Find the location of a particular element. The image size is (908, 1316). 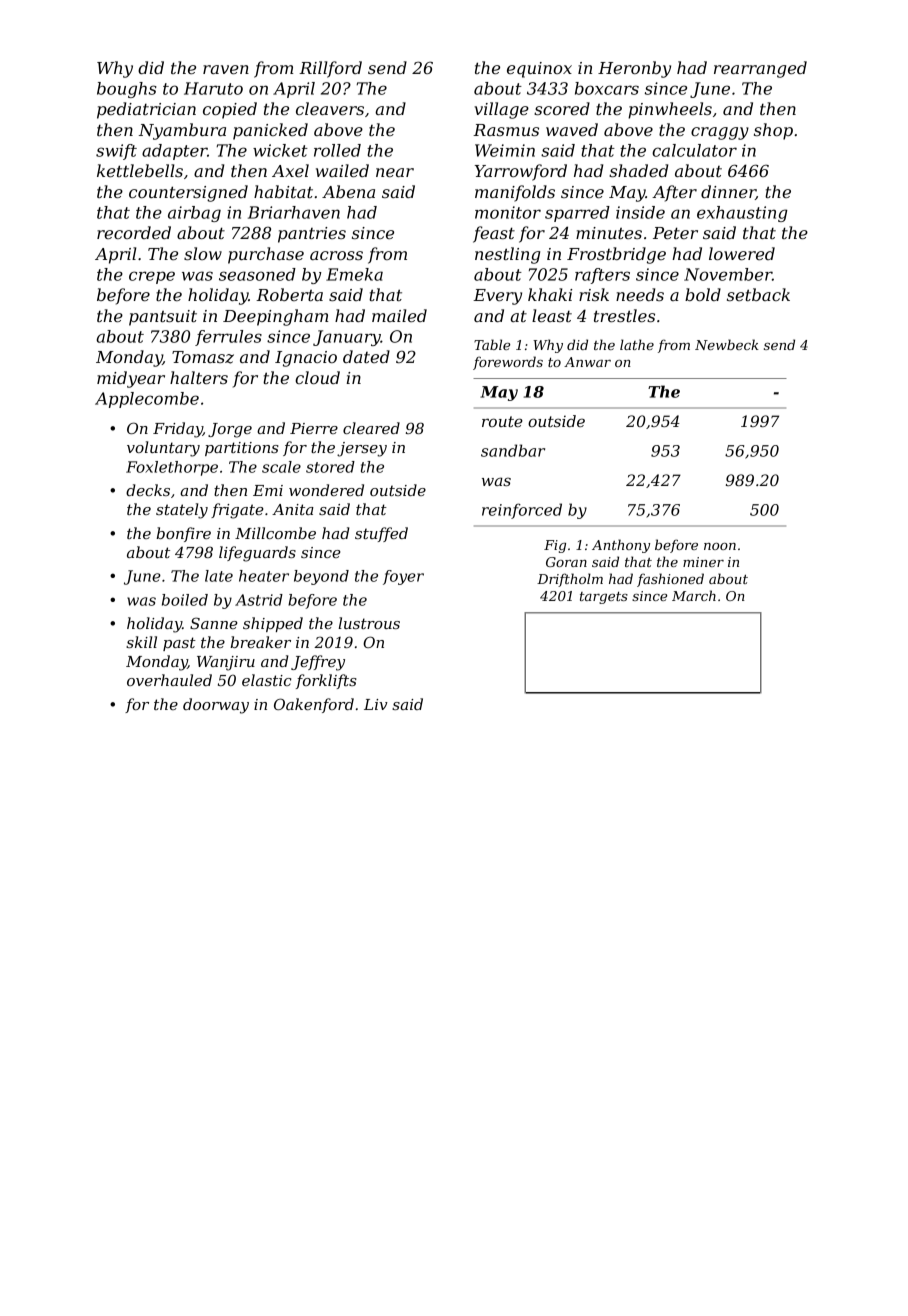

raven is located at coordinates (226, 69).
